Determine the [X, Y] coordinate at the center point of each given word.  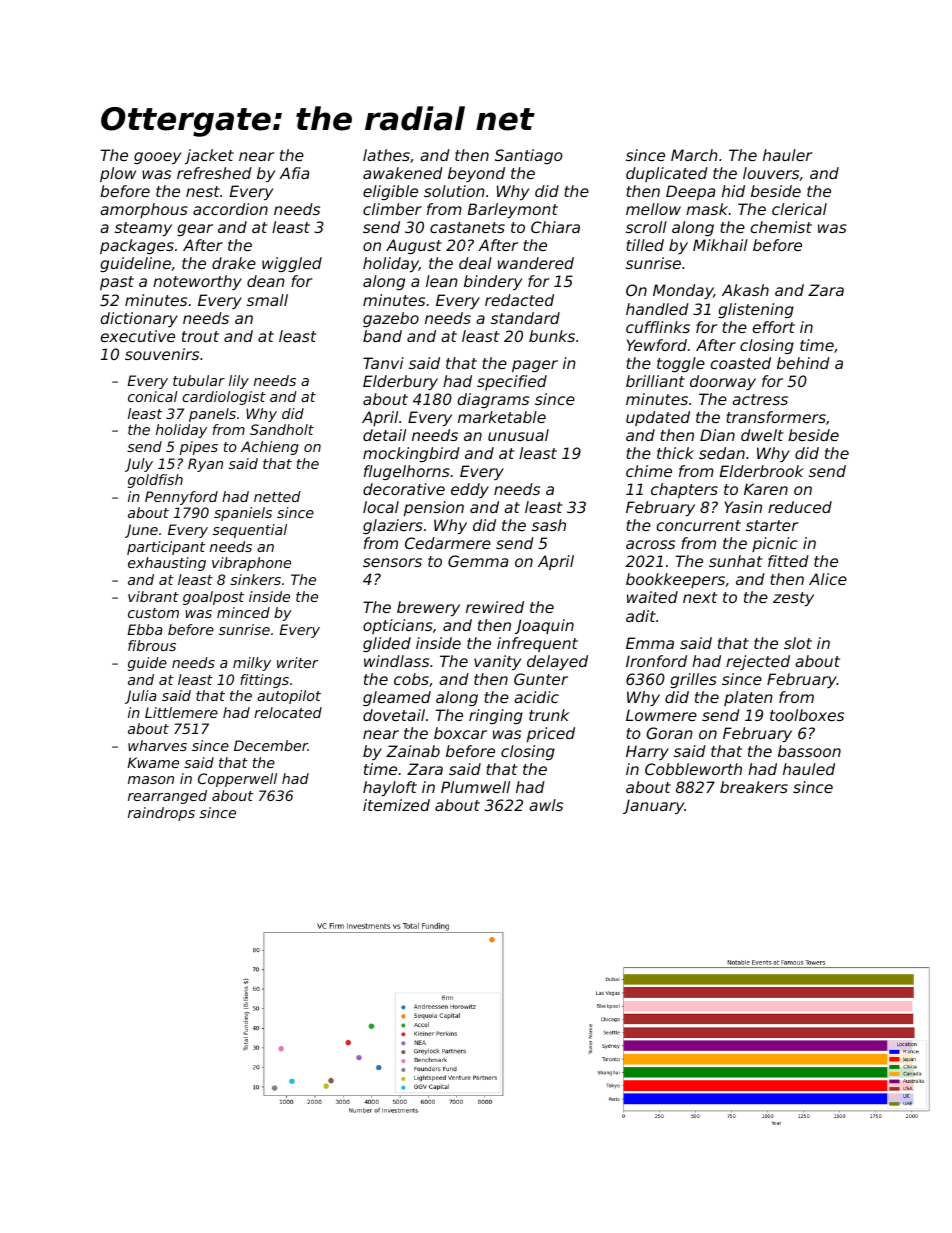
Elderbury [400, 382]
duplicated [667, 174]
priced [551, 734]
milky [252, 664]
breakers [754, 787]
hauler [788, 155]
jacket [209, 156]
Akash [745, 290]
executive [138, 336]
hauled [809, 769]
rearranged [167, 797]
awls [546, 805]
